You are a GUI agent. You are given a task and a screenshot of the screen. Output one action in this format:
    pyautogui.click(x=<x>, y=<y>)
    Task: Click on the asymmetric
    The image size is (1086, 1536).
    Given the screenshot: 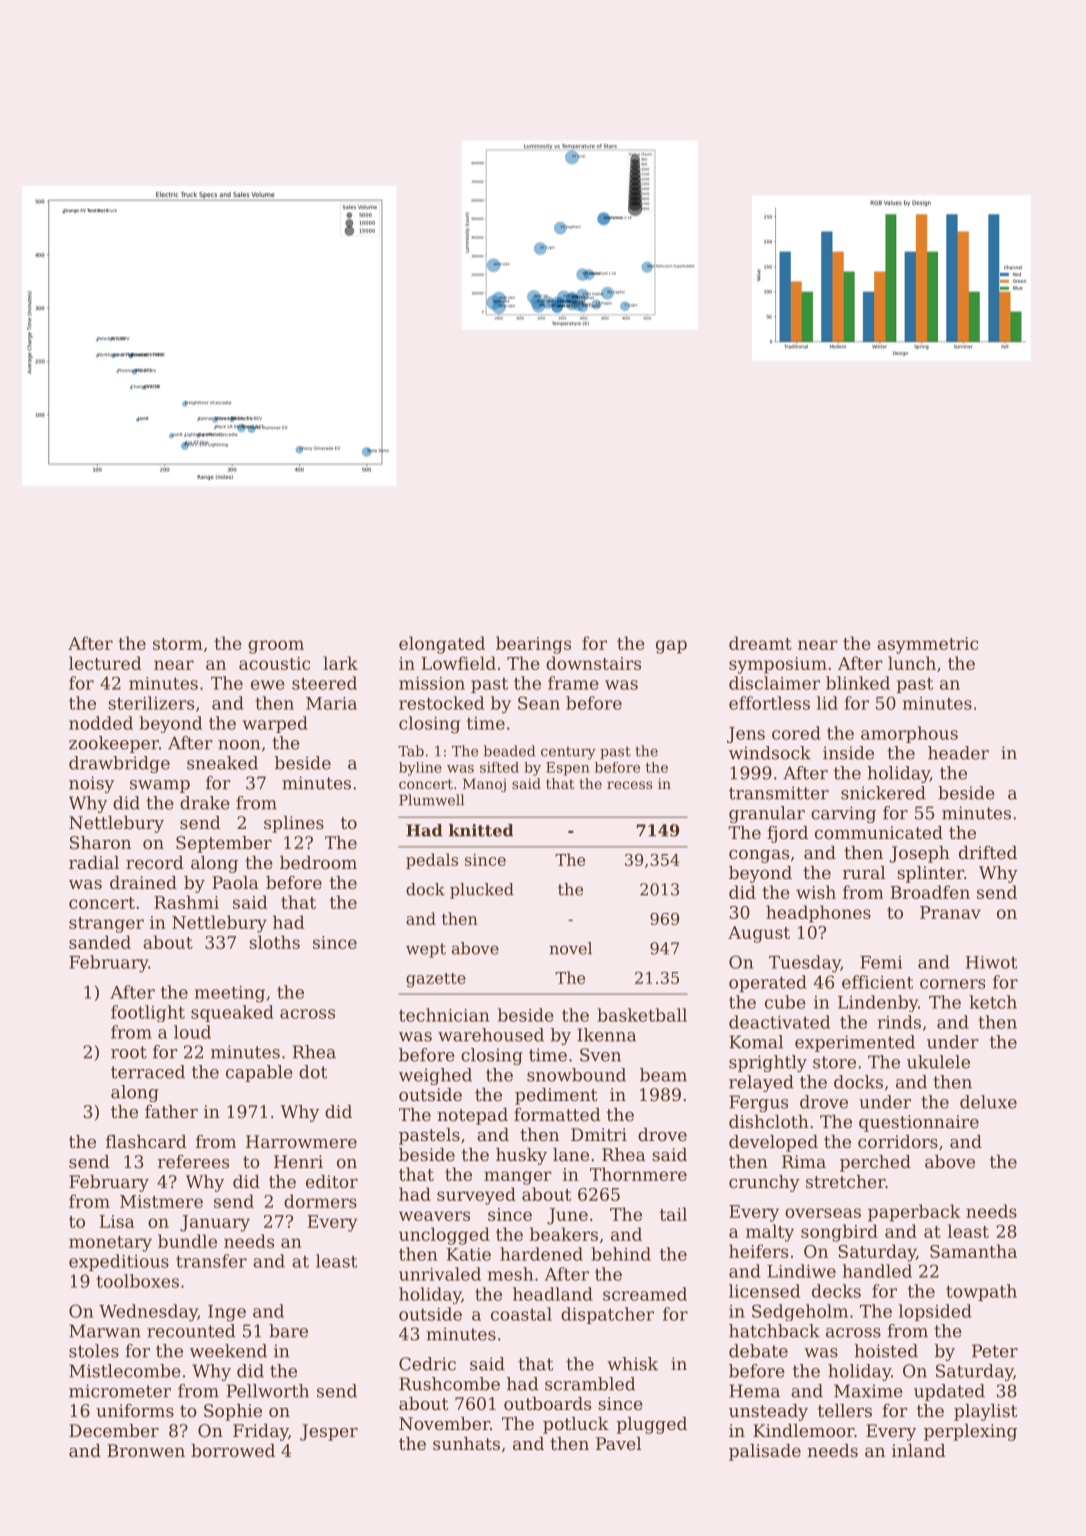 What is the action you would take?
    pyautogui.click(x=927, y=645)
